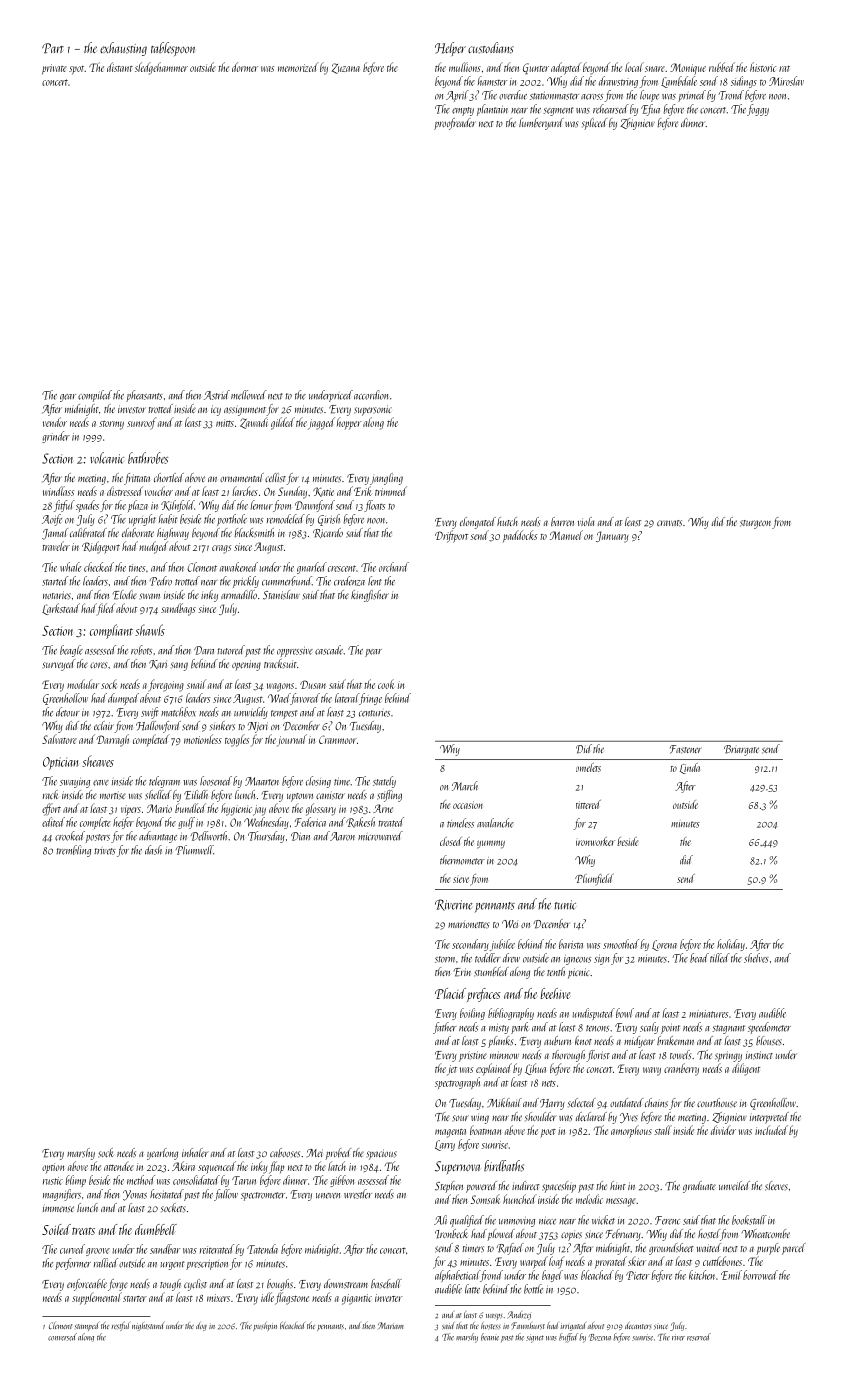 The height and width of the page is (1400, 849). I want to click on ironworker, so click(595, 841).
